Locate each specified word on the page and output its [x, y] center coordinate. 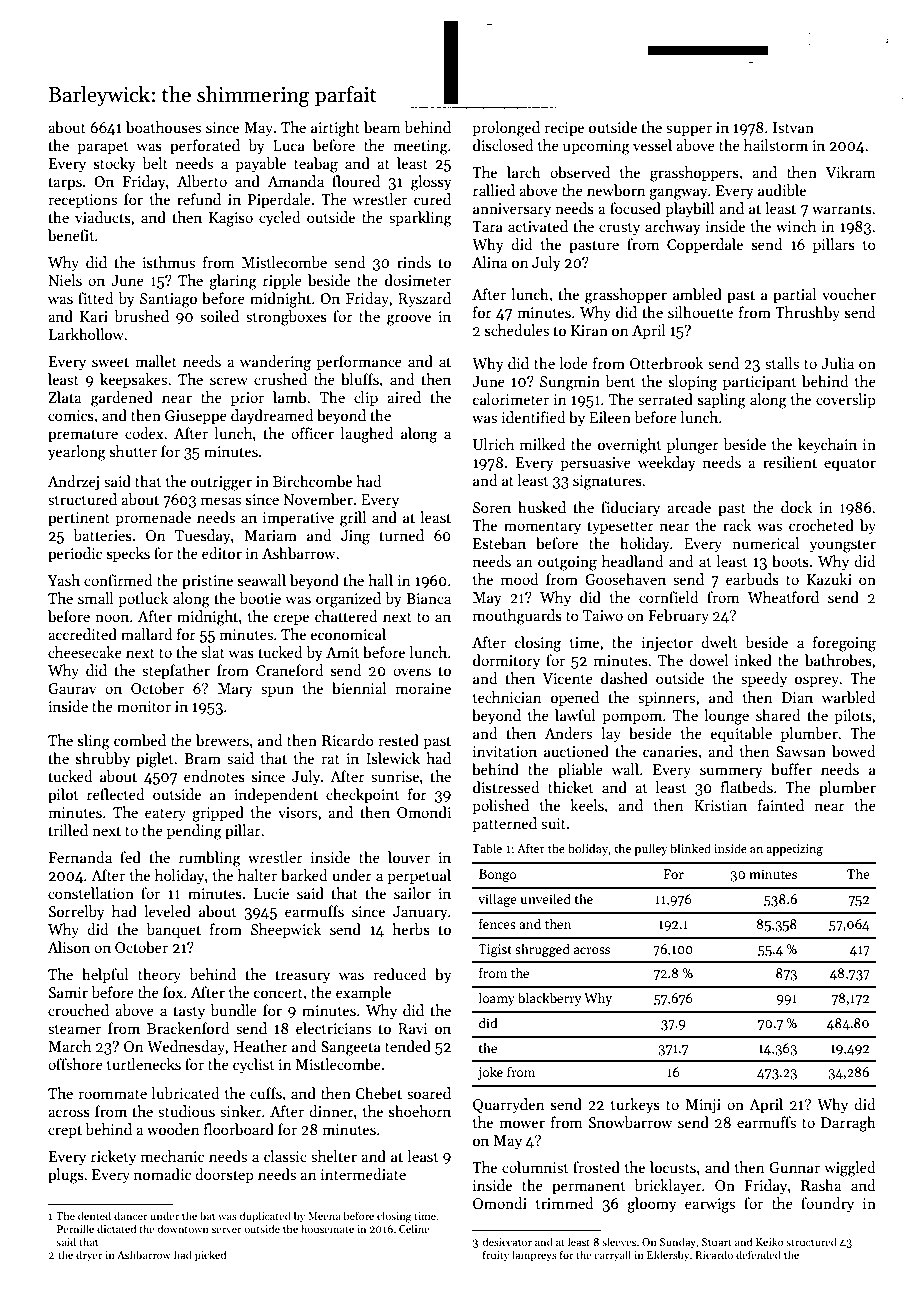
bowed [854, 751]
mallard [147, 634]
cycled [280, 218]
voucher [849, 294]
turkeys [635, 1105]
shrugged [542, 950]
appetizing [794, 850]
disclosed [503, 145]
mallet [156, 361]
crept [65, 1131]
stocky [114, 164]
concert [278, 993]
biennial [359, 688]
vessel [652, 145]
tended [408, 1046]
